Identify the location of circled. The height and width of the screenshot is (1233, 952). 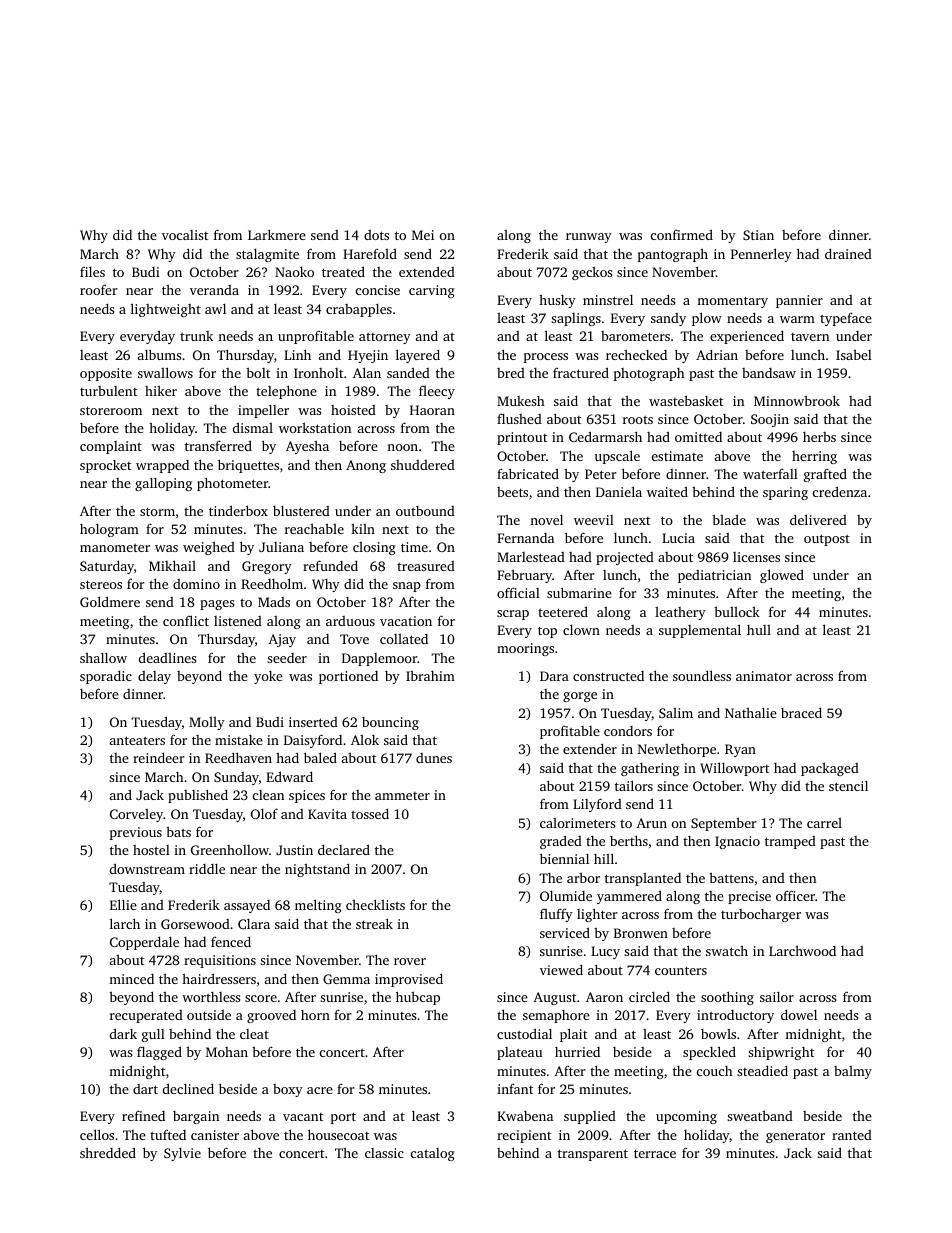
(649, 996).
